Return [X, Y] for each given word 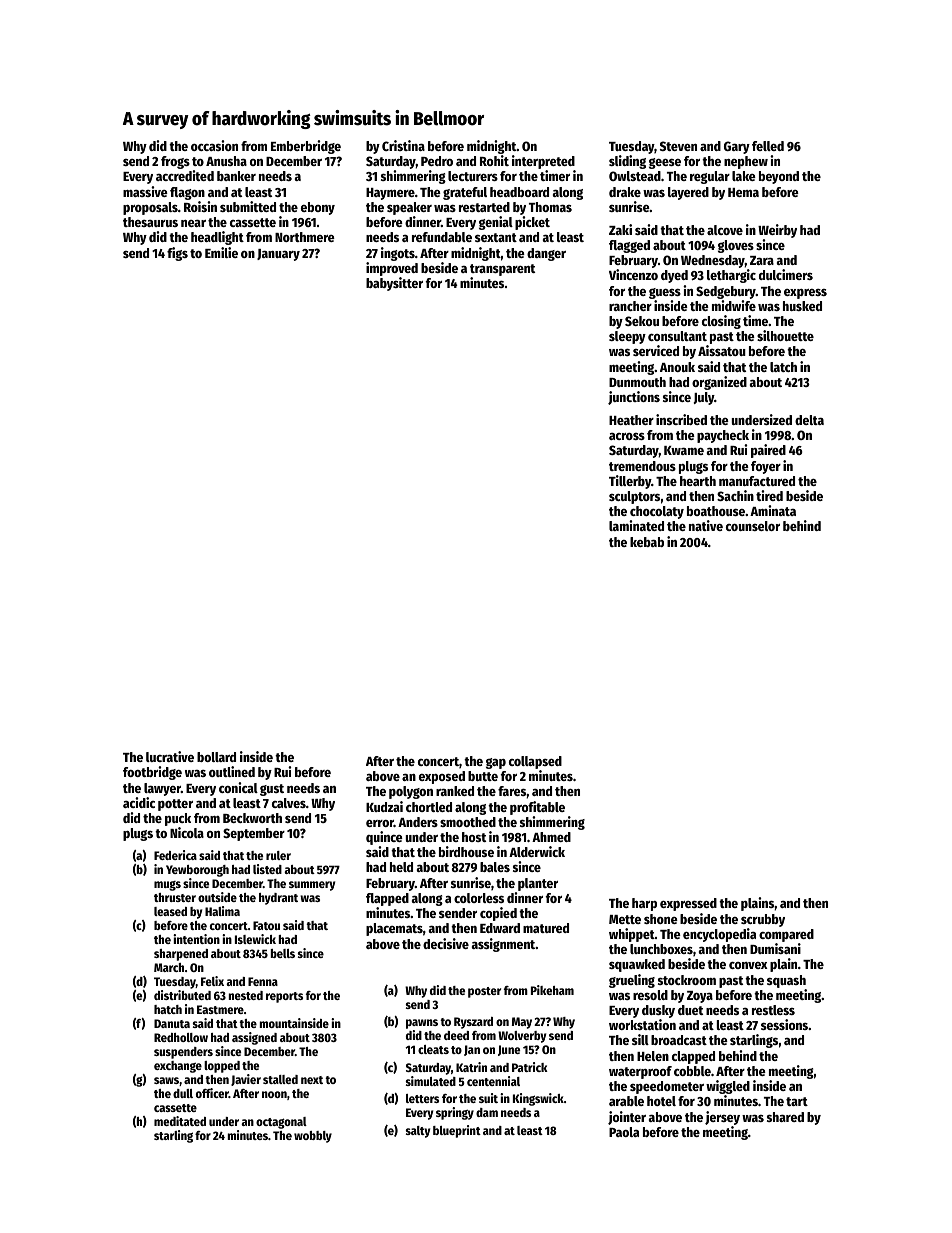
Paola [624, 1132]
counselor [753, 526]
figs [177, 254]
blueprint [457, 1131]
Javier [246, 1080]
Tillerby [630, 482]
